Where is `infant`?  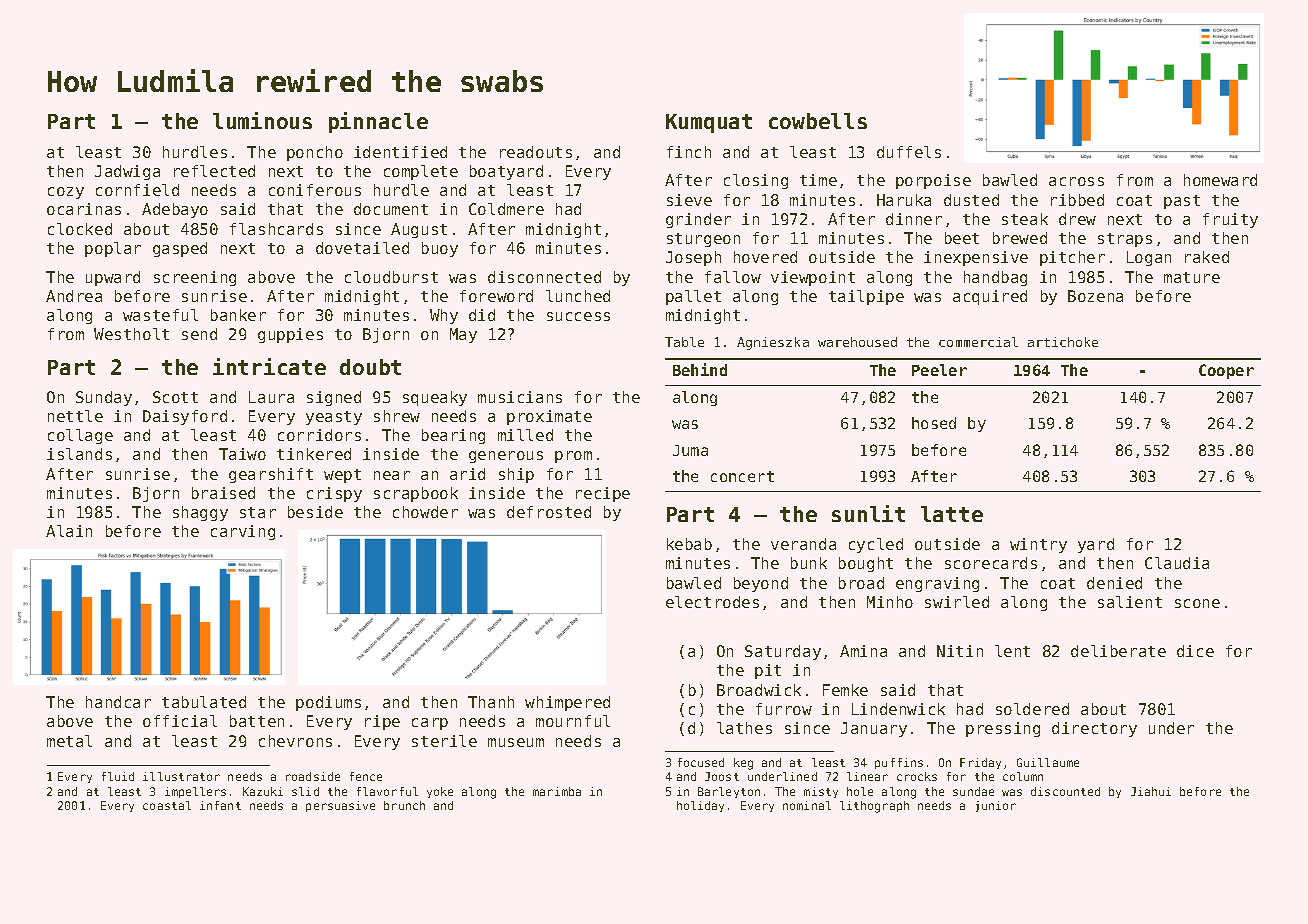
infant is located at coordinates (220, 805).
